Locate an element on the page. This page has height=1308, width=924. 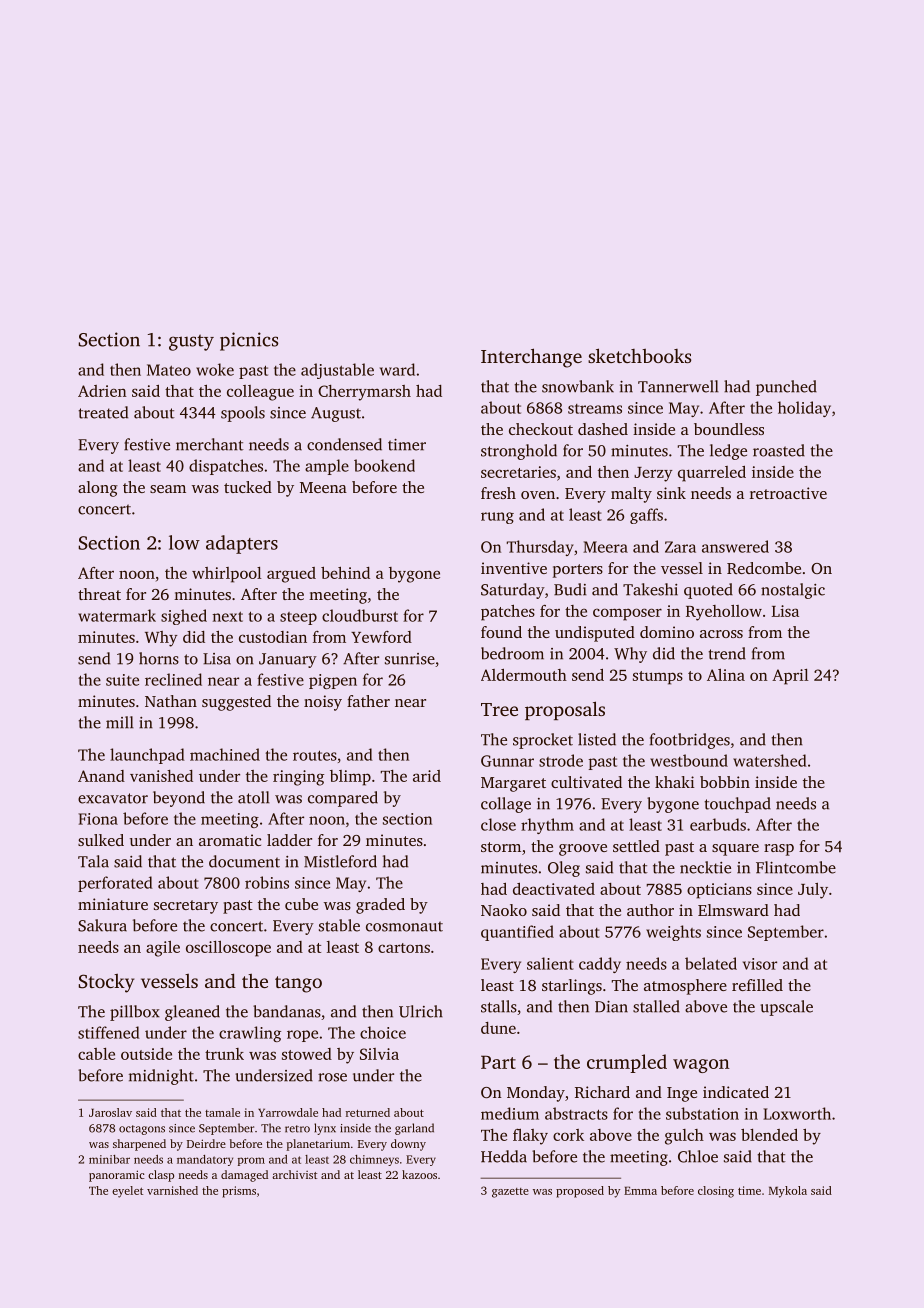
sunrise is located at coordinates (410, 659).
